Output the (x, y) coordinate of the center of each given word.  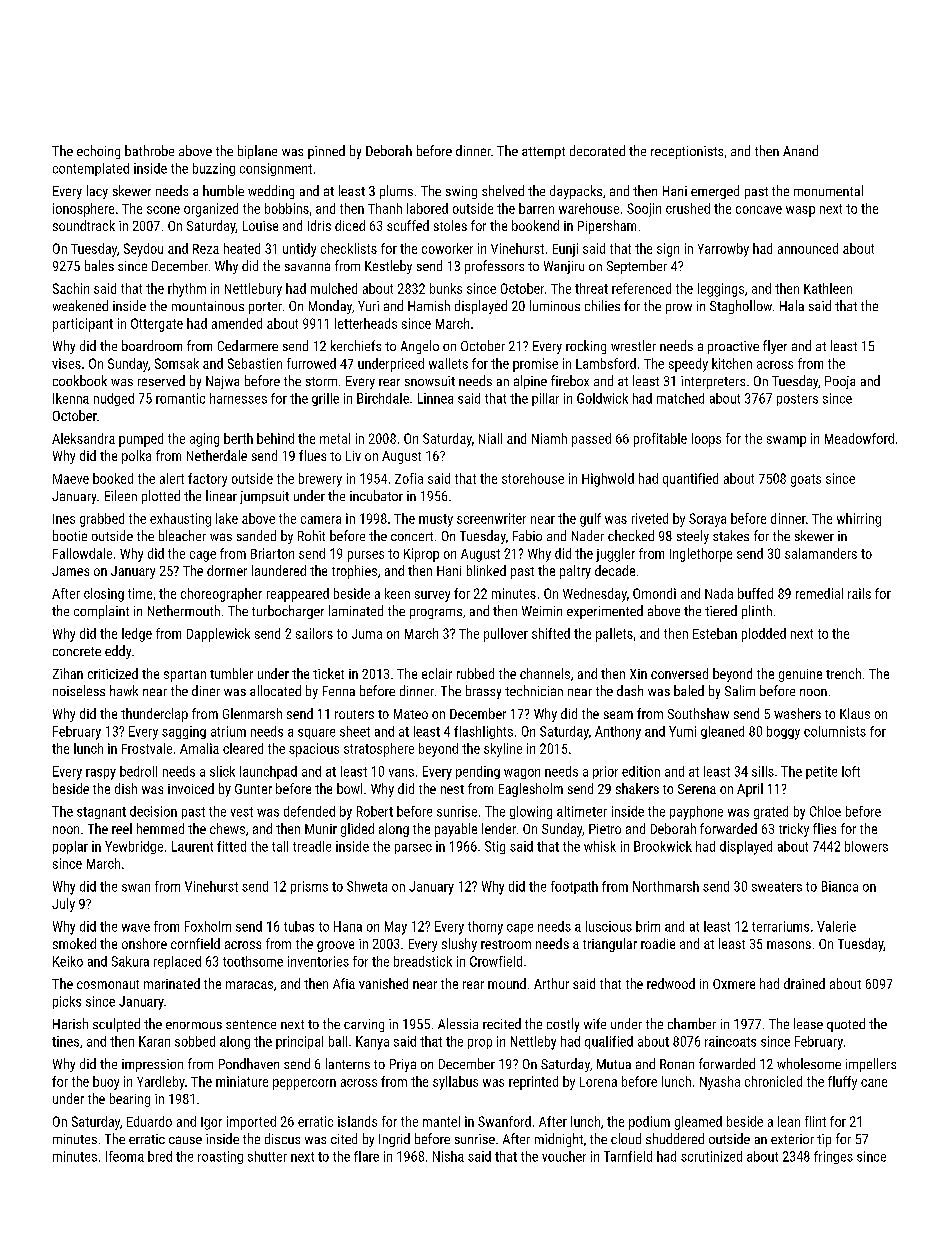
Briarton (272, 553)
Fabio (527, 535)
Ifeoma (125, 1156)
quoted (846, 1025)
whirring (859, 520)
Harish (70, 1023)
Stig (495, 847)
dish (126, 788)
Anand (800, 150)
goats (806, 480)
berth (238, 438)
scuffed (408, 225)
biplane (257, 152)
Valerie (836, 926)
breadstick (423, 961)
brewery (320, 480)
